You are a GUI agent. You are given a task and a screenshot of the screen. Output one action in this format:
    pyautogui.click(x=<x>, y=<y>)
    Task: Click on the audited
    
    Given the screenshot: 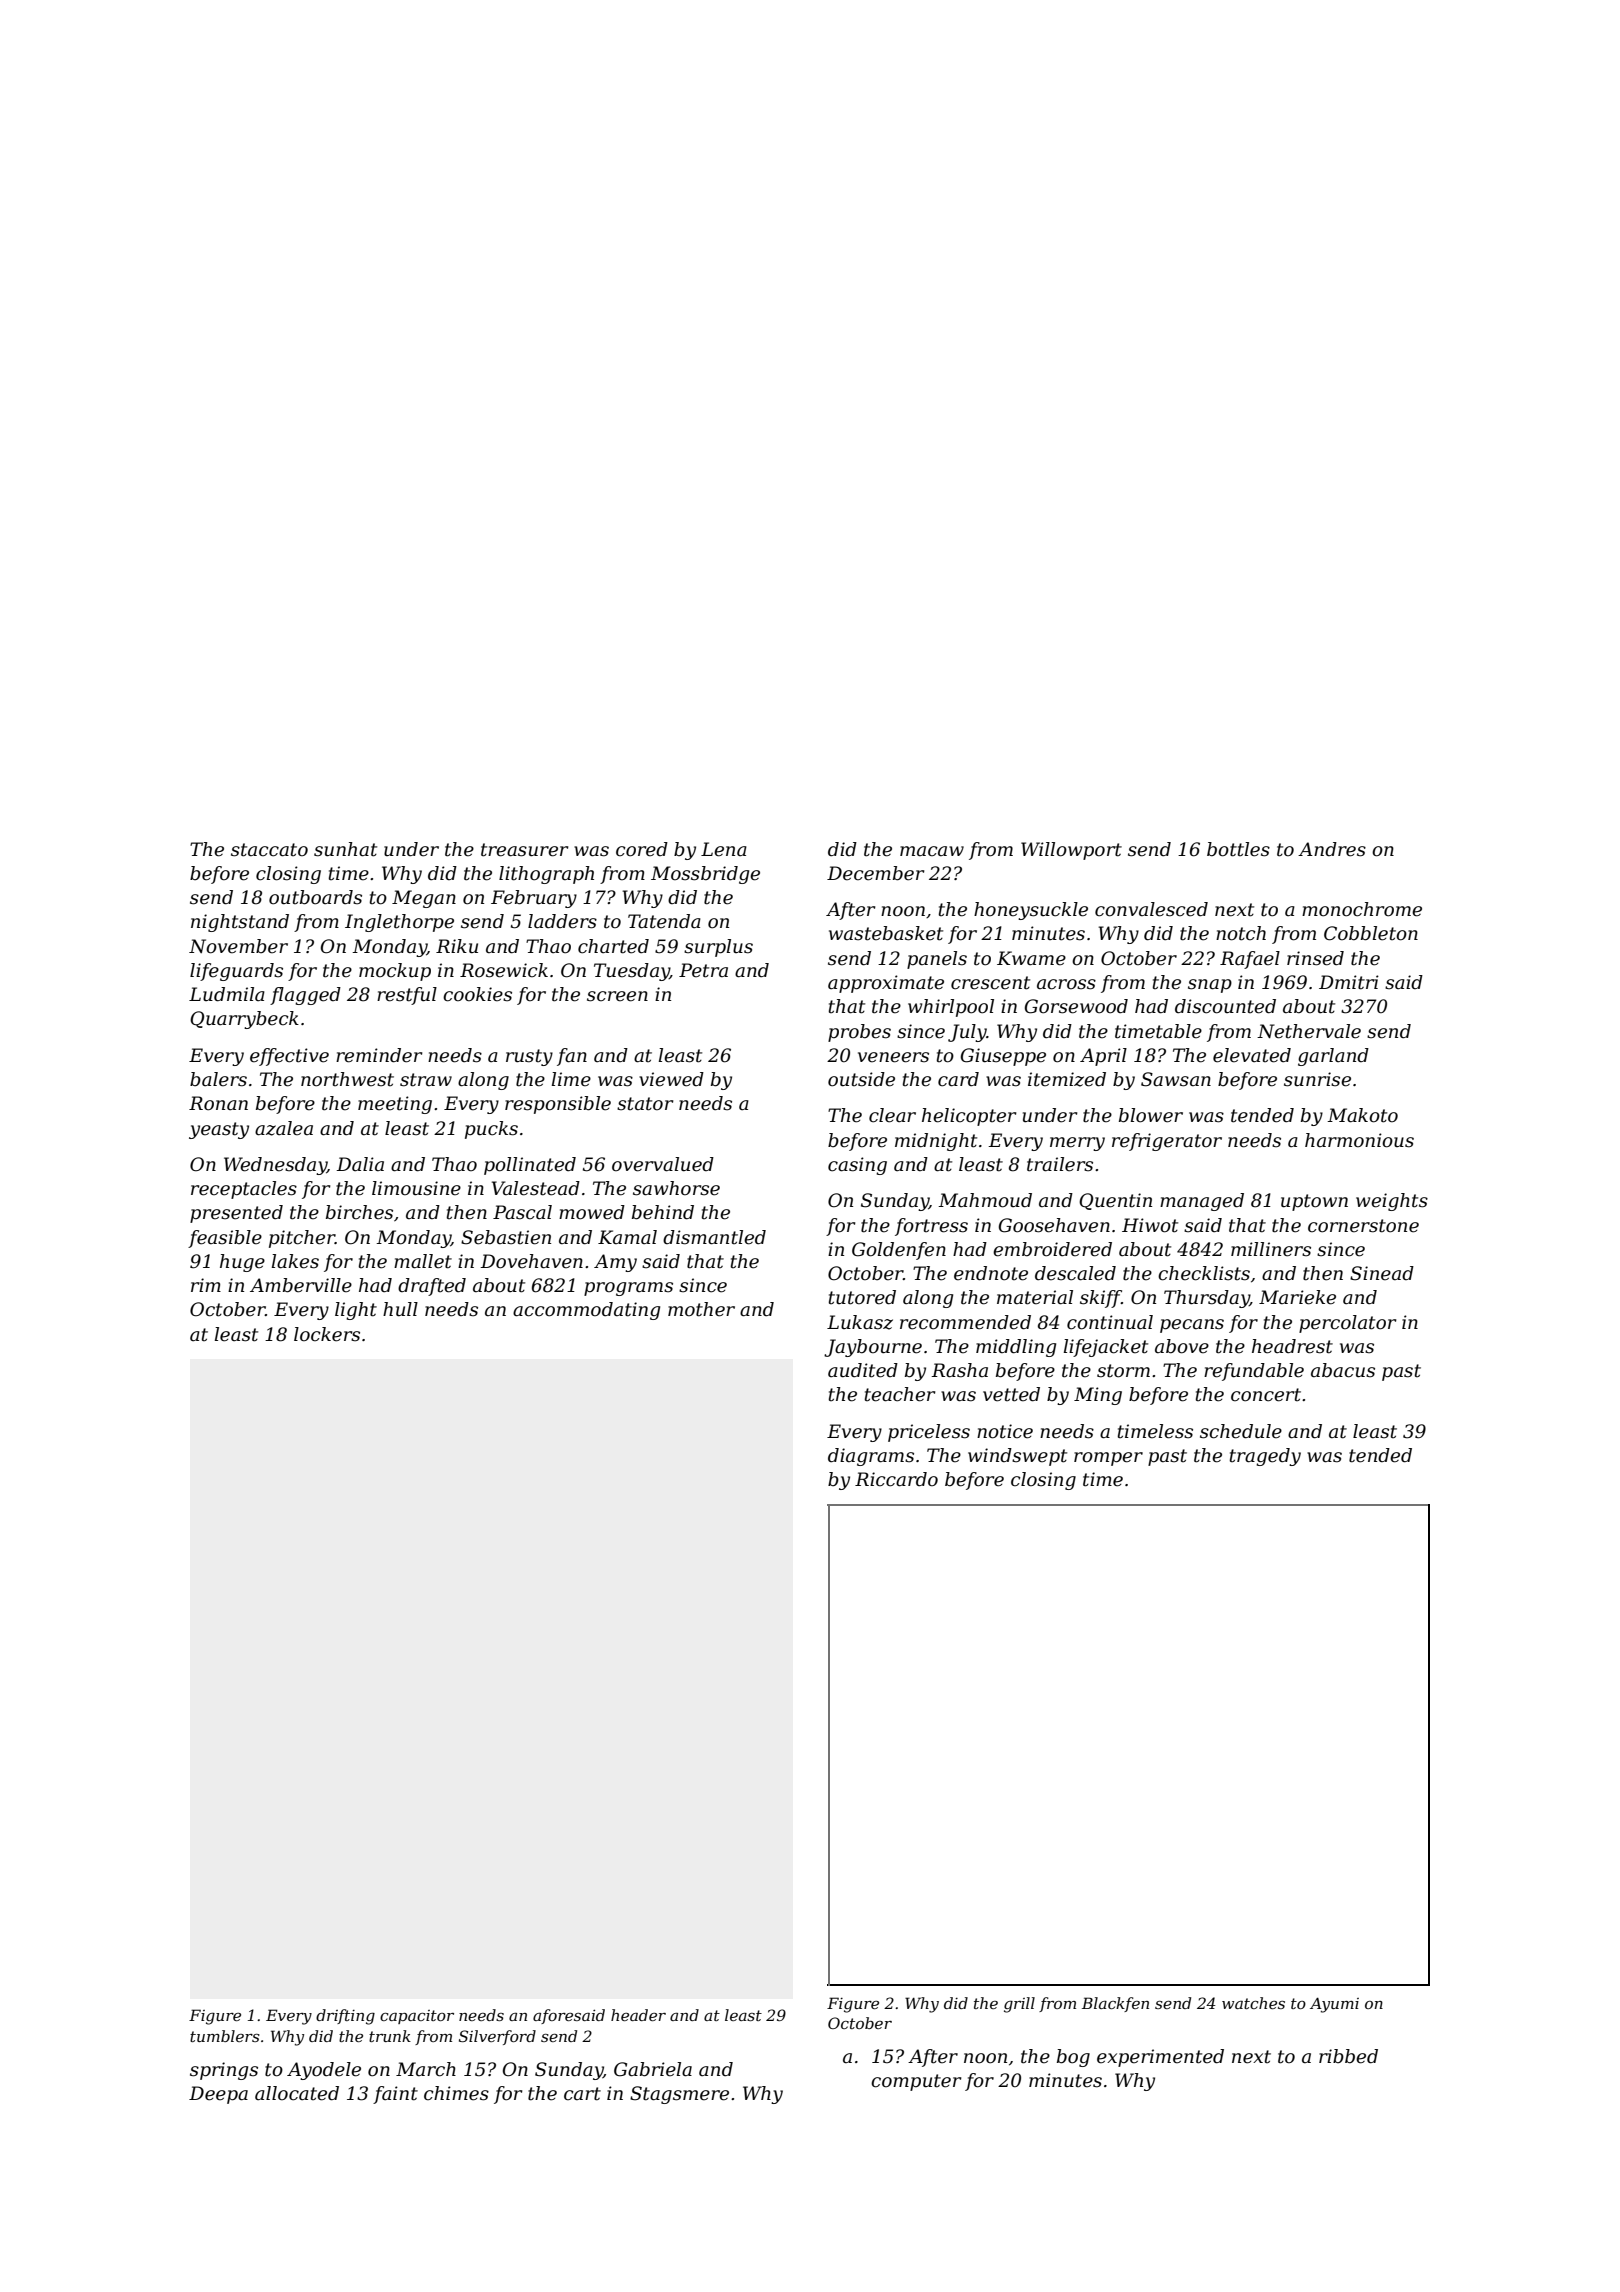 What is the action you would take?
    pyautogui.click(x=863, y=1370)
